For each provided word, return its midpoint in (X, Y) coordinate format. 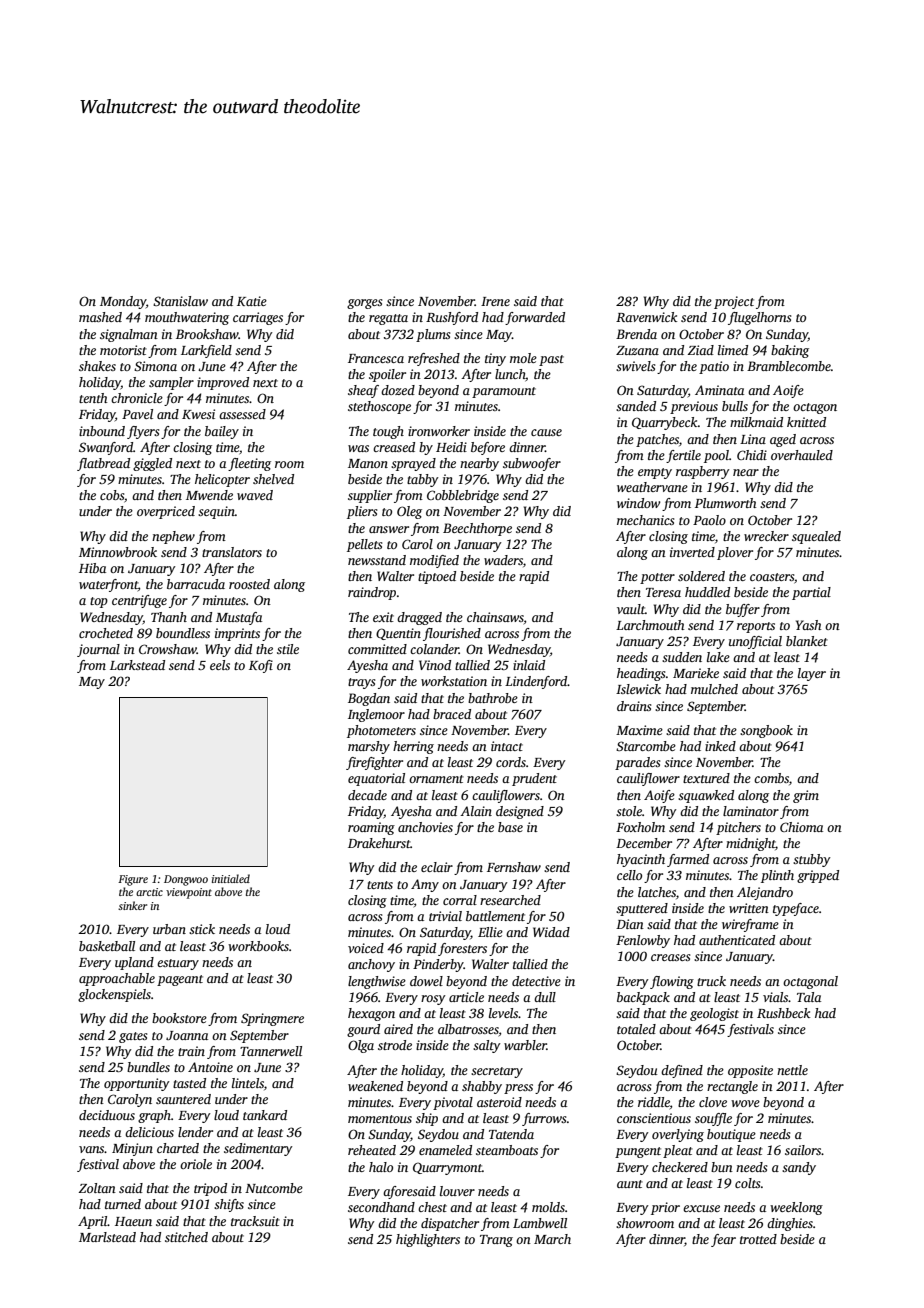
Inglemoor (376, 715)
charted (178, 1148)
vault (631, 609)
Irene (495, 301)
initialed (231, 878)
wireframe (750, 925)
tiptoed (437, 577)
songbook (766, 731)
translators (232, 552)
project (734, 302)
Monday (123, 302)
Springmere (272, 1019)
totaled (636, 1029)
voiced (366, 948)
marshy (369, 747)
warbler (525, 1045)
